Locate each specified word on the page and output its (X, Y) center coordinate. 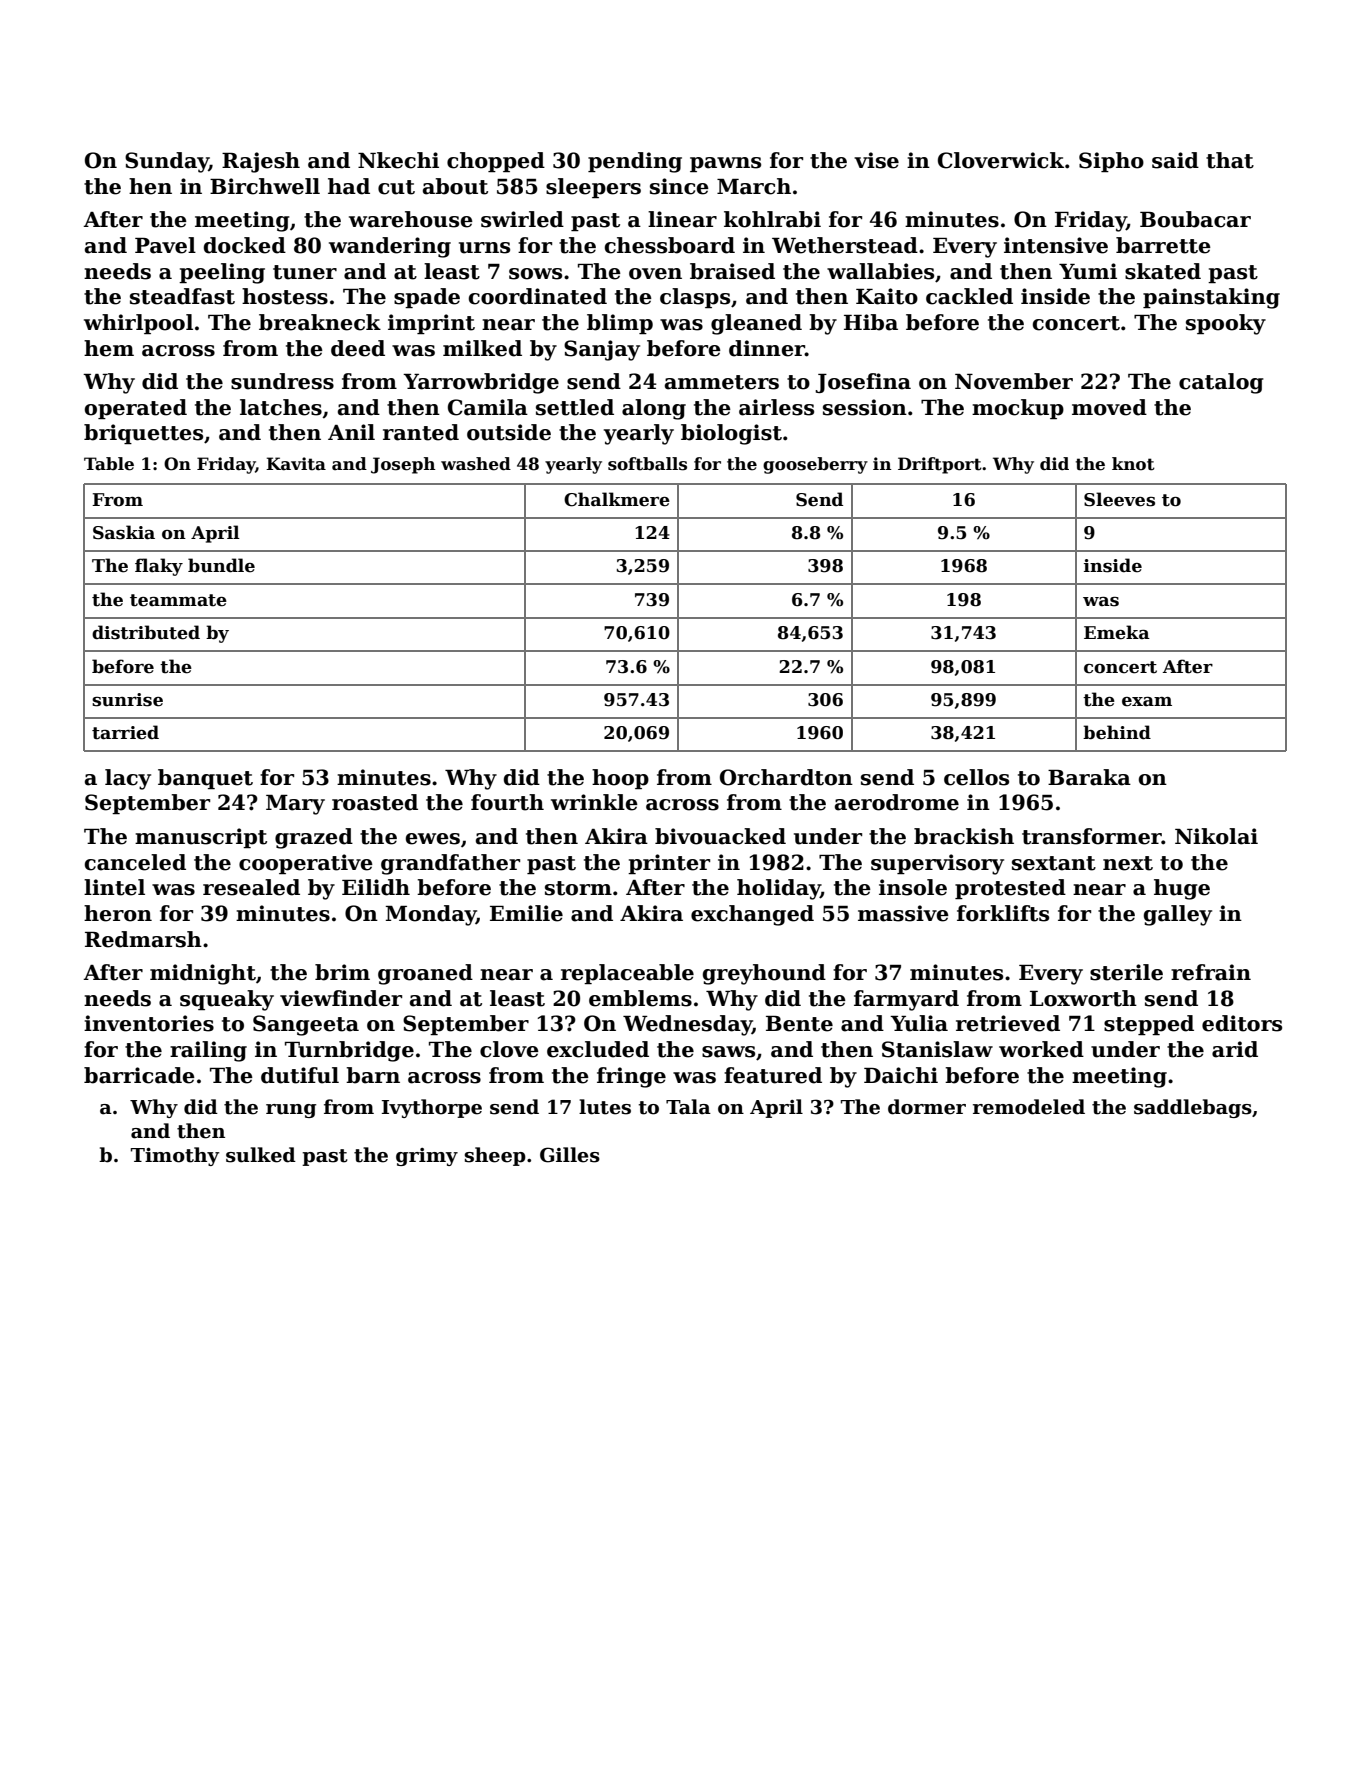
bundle (221, 565)
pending (635, 162)
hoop (620, 779)
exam (1147, 702)
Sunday (167, 162)
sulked (261, 1155)
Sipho (1111, 162)
